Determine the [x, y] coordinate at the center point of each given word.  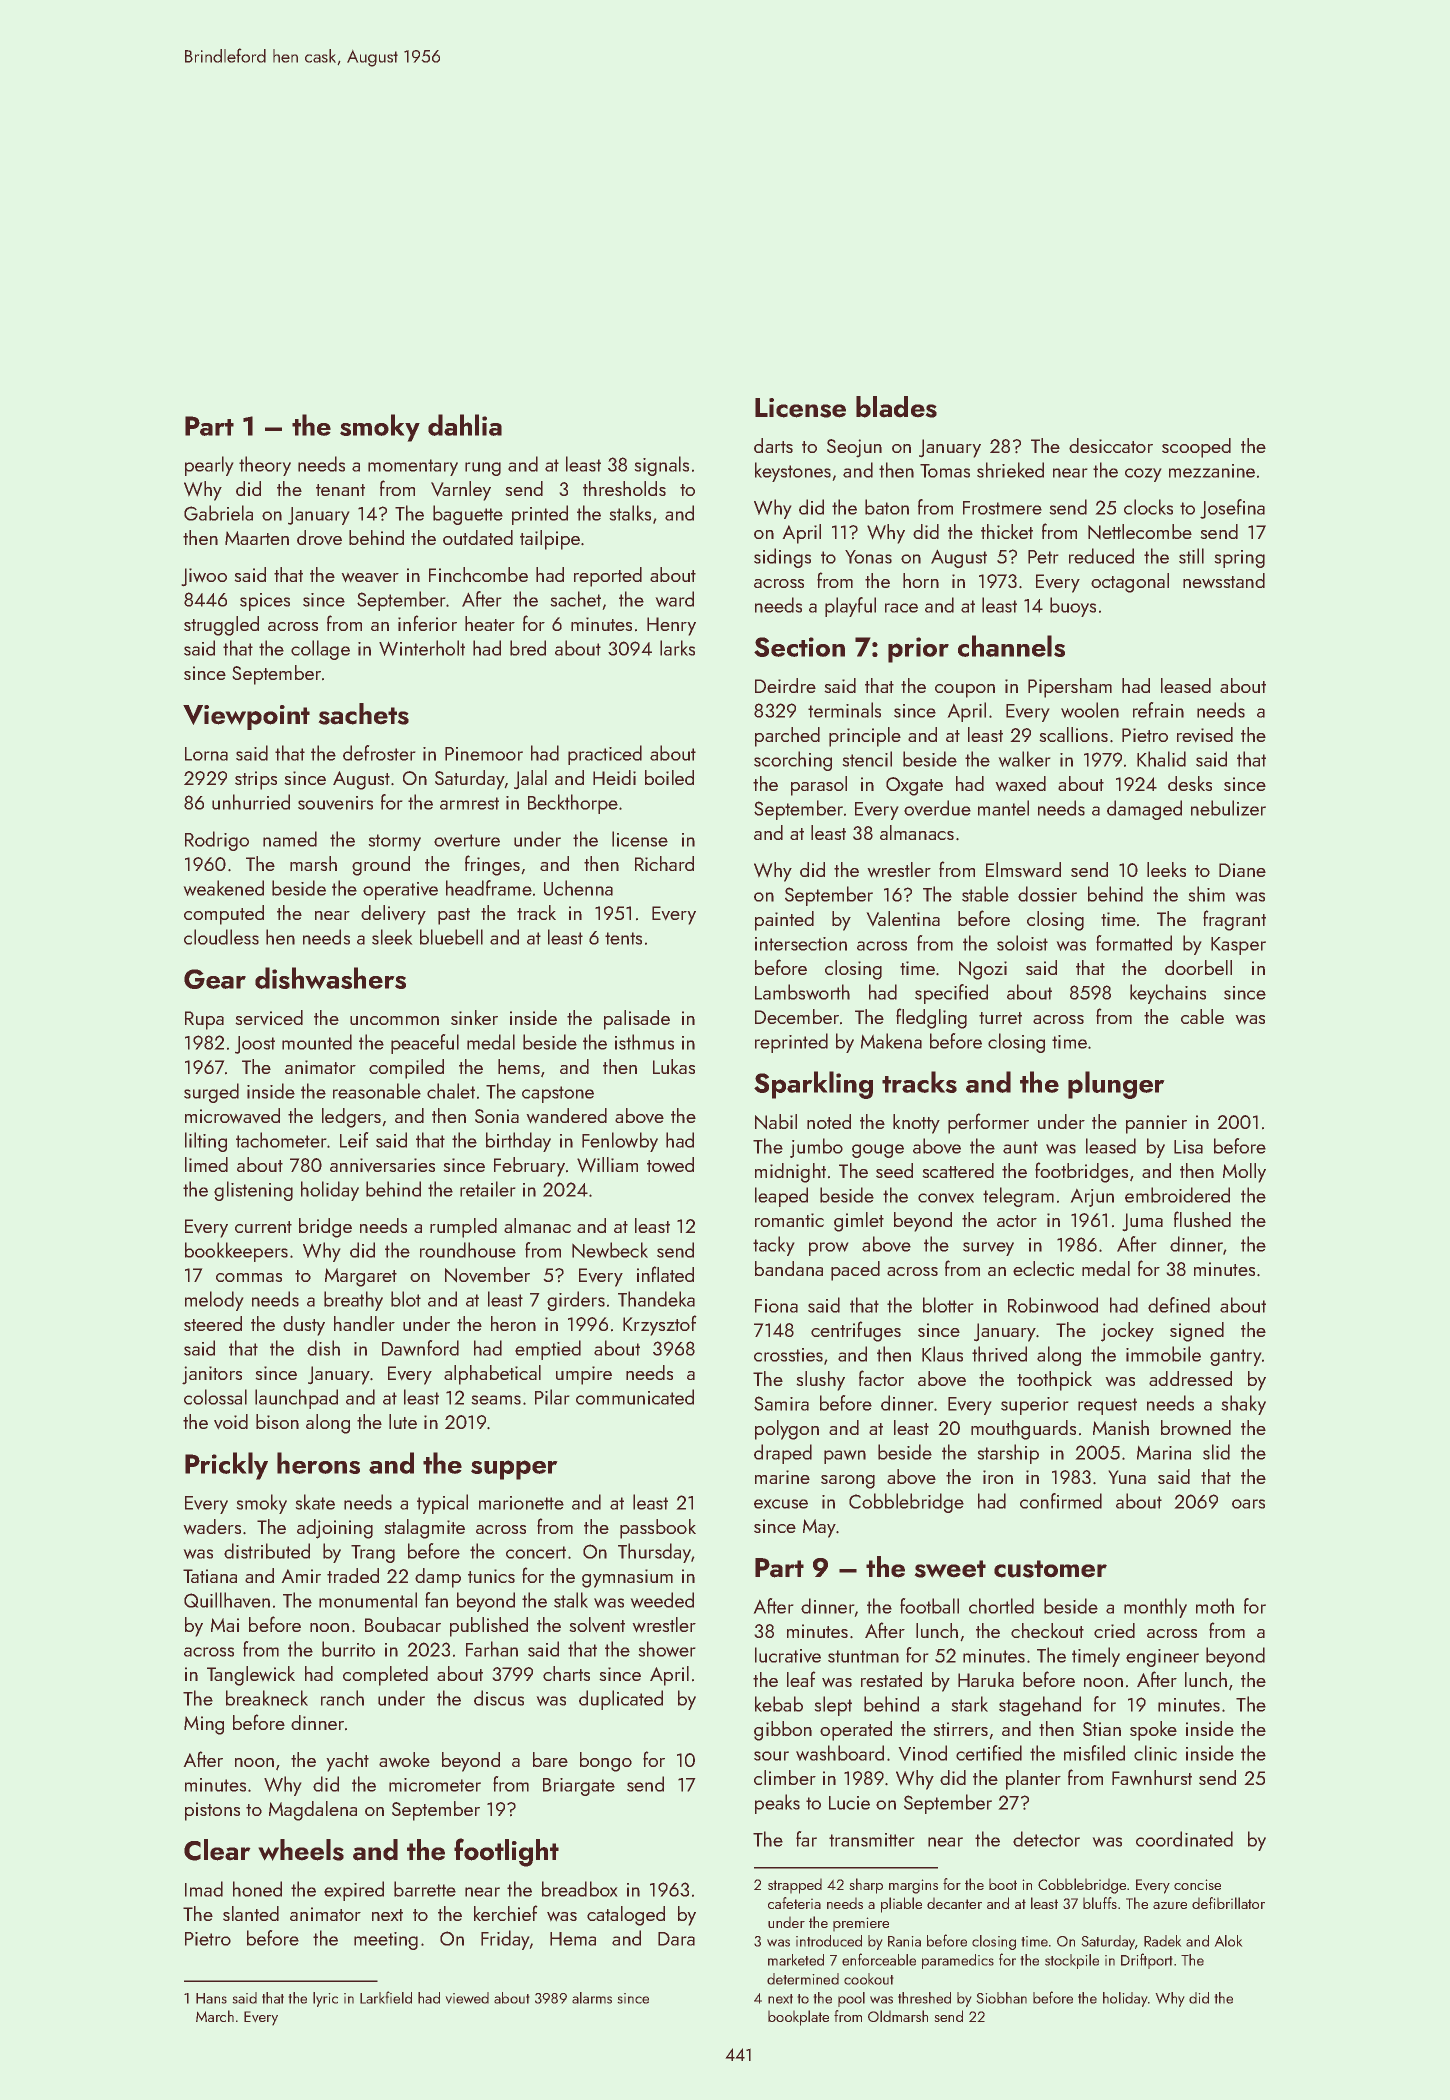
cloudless [221, 937]
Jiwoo [204, 577]
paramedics [958, 1961]
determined [803, 1979]
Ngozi [983, 970]
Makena [891, 1041]
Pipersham [1070, 688]
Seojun [854, 448]
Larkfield [386, 1997]
